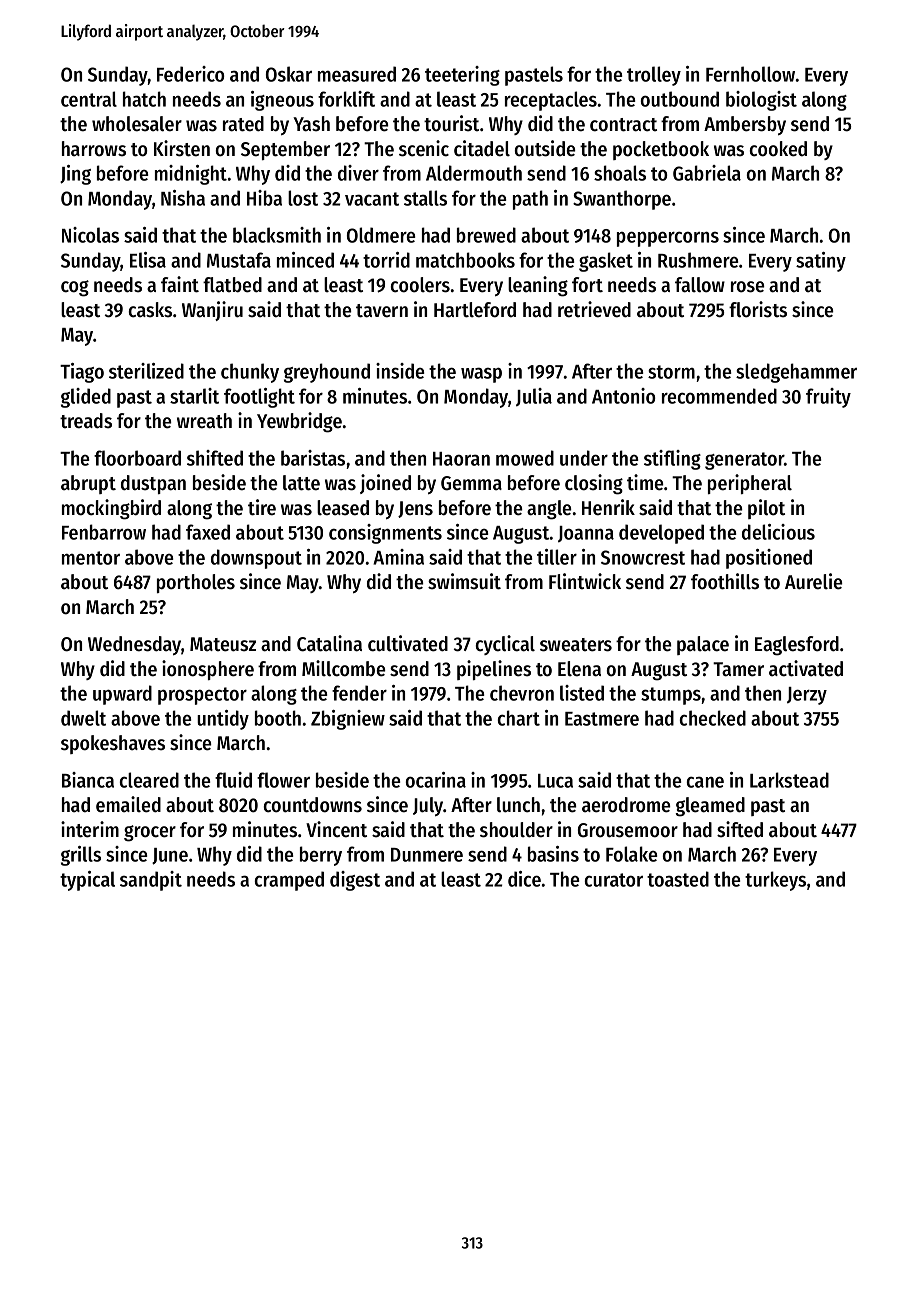 This document has width=924, height=1308. What do you see at coordinates (428, 806) in the document?
I see `July` at bounding box center [428, 806].
